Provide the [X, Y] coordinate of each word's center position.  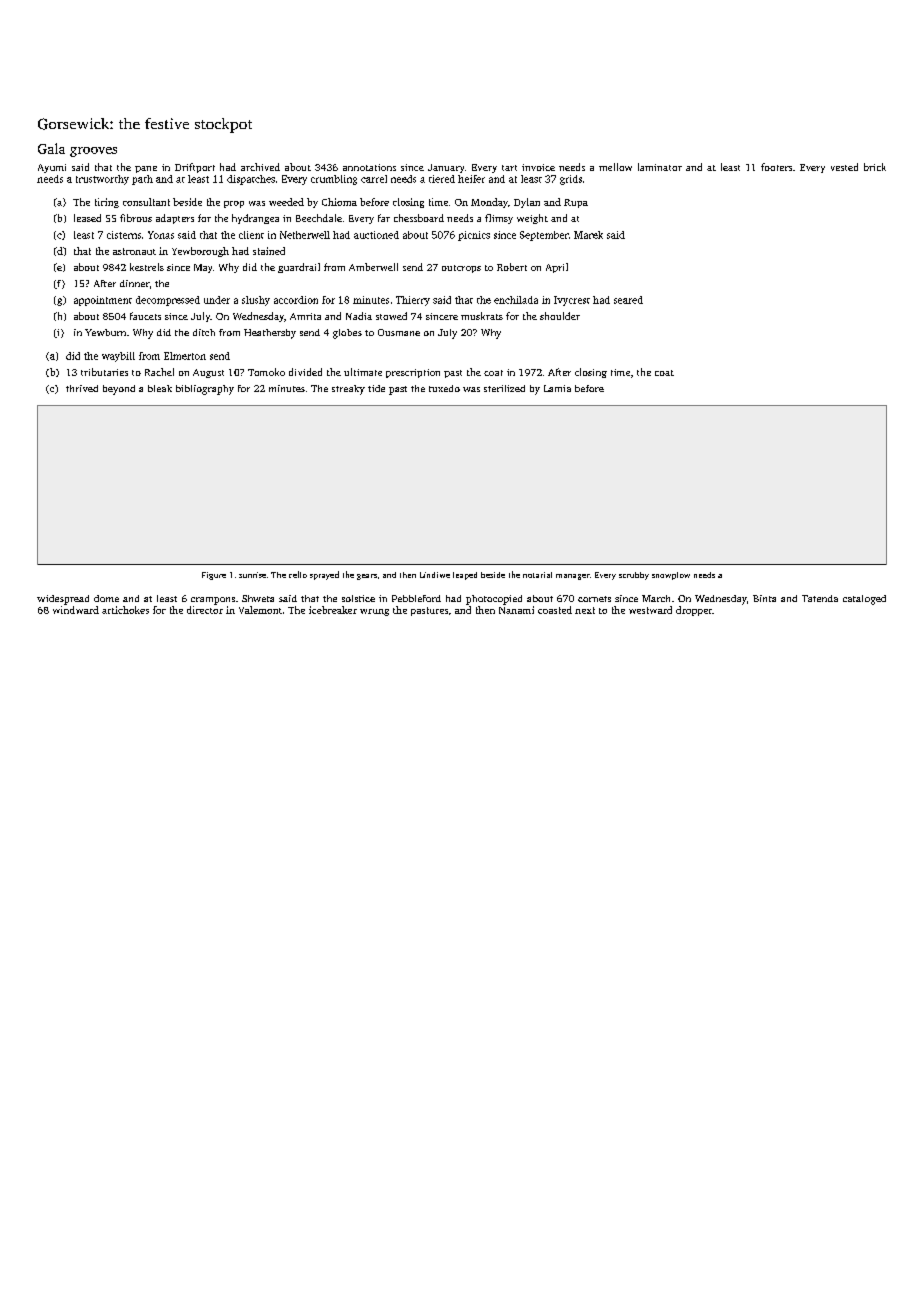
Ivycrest [572, 301]
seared [628, 300]
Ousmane [399, 332]
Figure [214, 576]
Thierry [413, 301]
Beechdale [319, 218]
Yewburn [105, 332]
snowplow [671, 576]
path [142, 180]
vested [844, 167]
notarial [537, 575]
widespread [63, 600]
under [217, 300]
